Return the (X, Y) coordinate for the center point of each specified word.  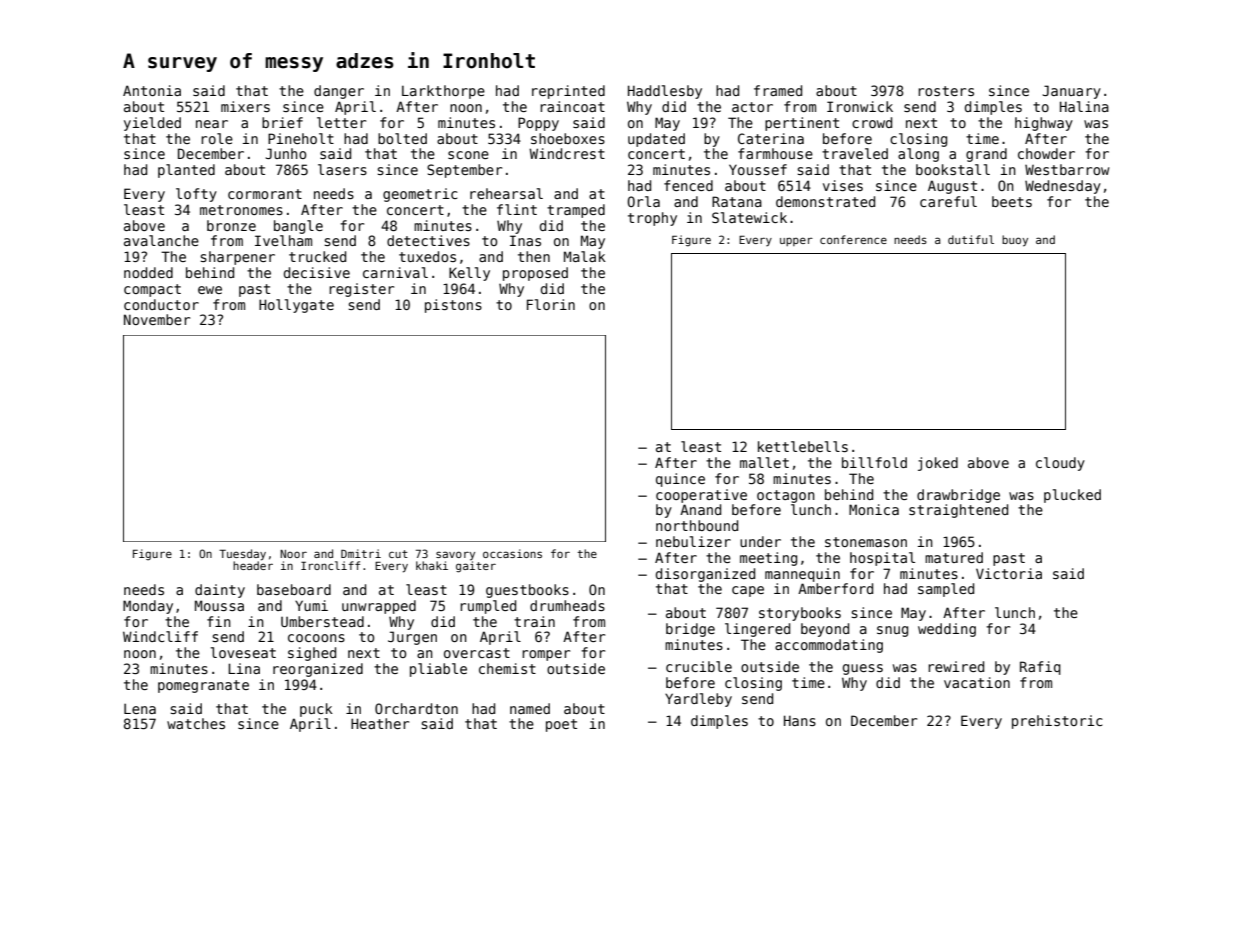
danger (339, 92)
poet (561, 725)
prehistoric (1057, 722)
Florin (551, 304)
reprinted (568, 92)
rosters (946, 91)
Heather (380, 723)
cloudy (1060, 464)
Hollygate (296, 306)
